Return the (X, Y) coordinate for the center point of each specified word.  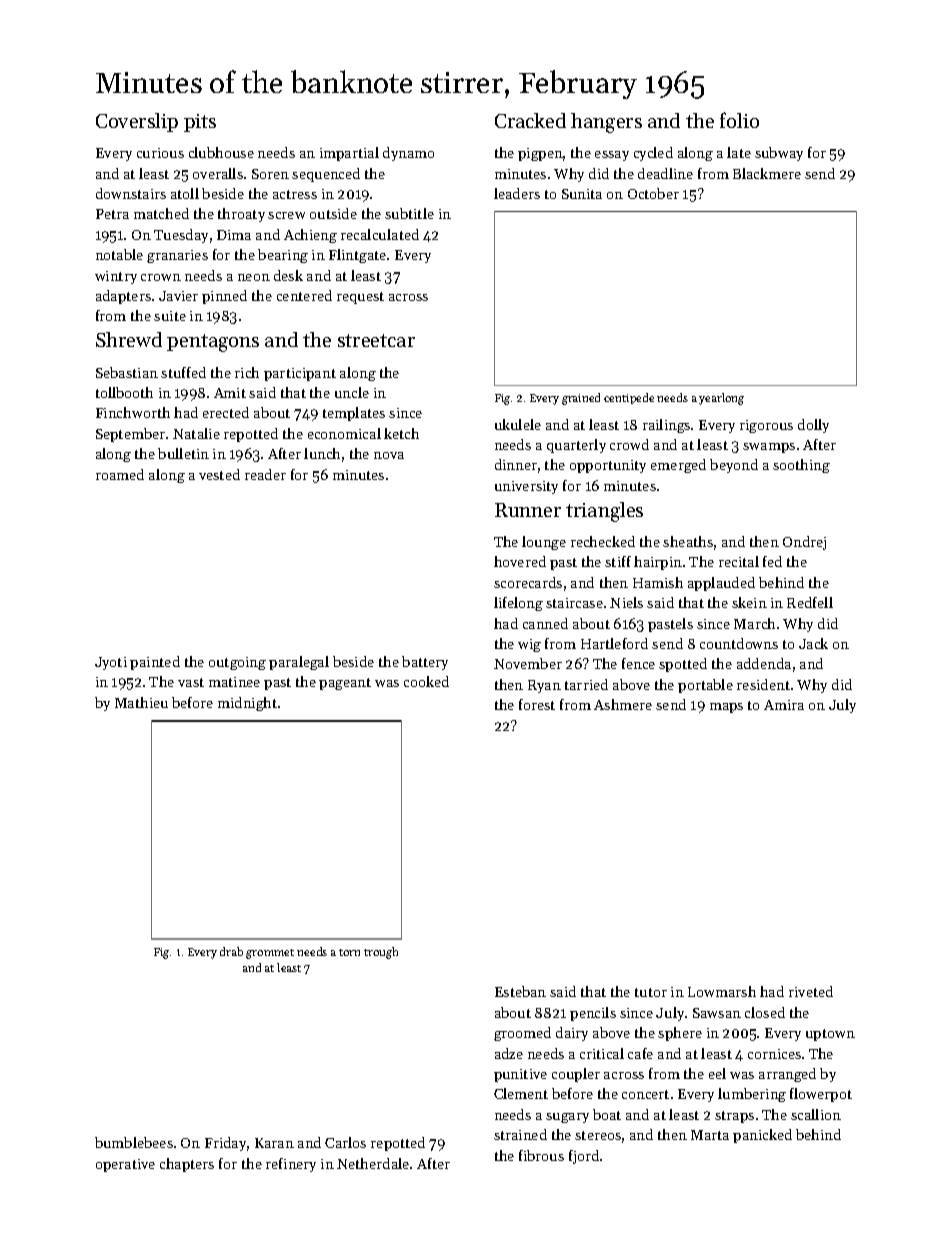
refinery (291, 1165)
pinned (224, 297)
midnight (247, 704)
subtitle (409, 213)
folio (739, 120)
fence (638, 663)
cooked (426, 681)
